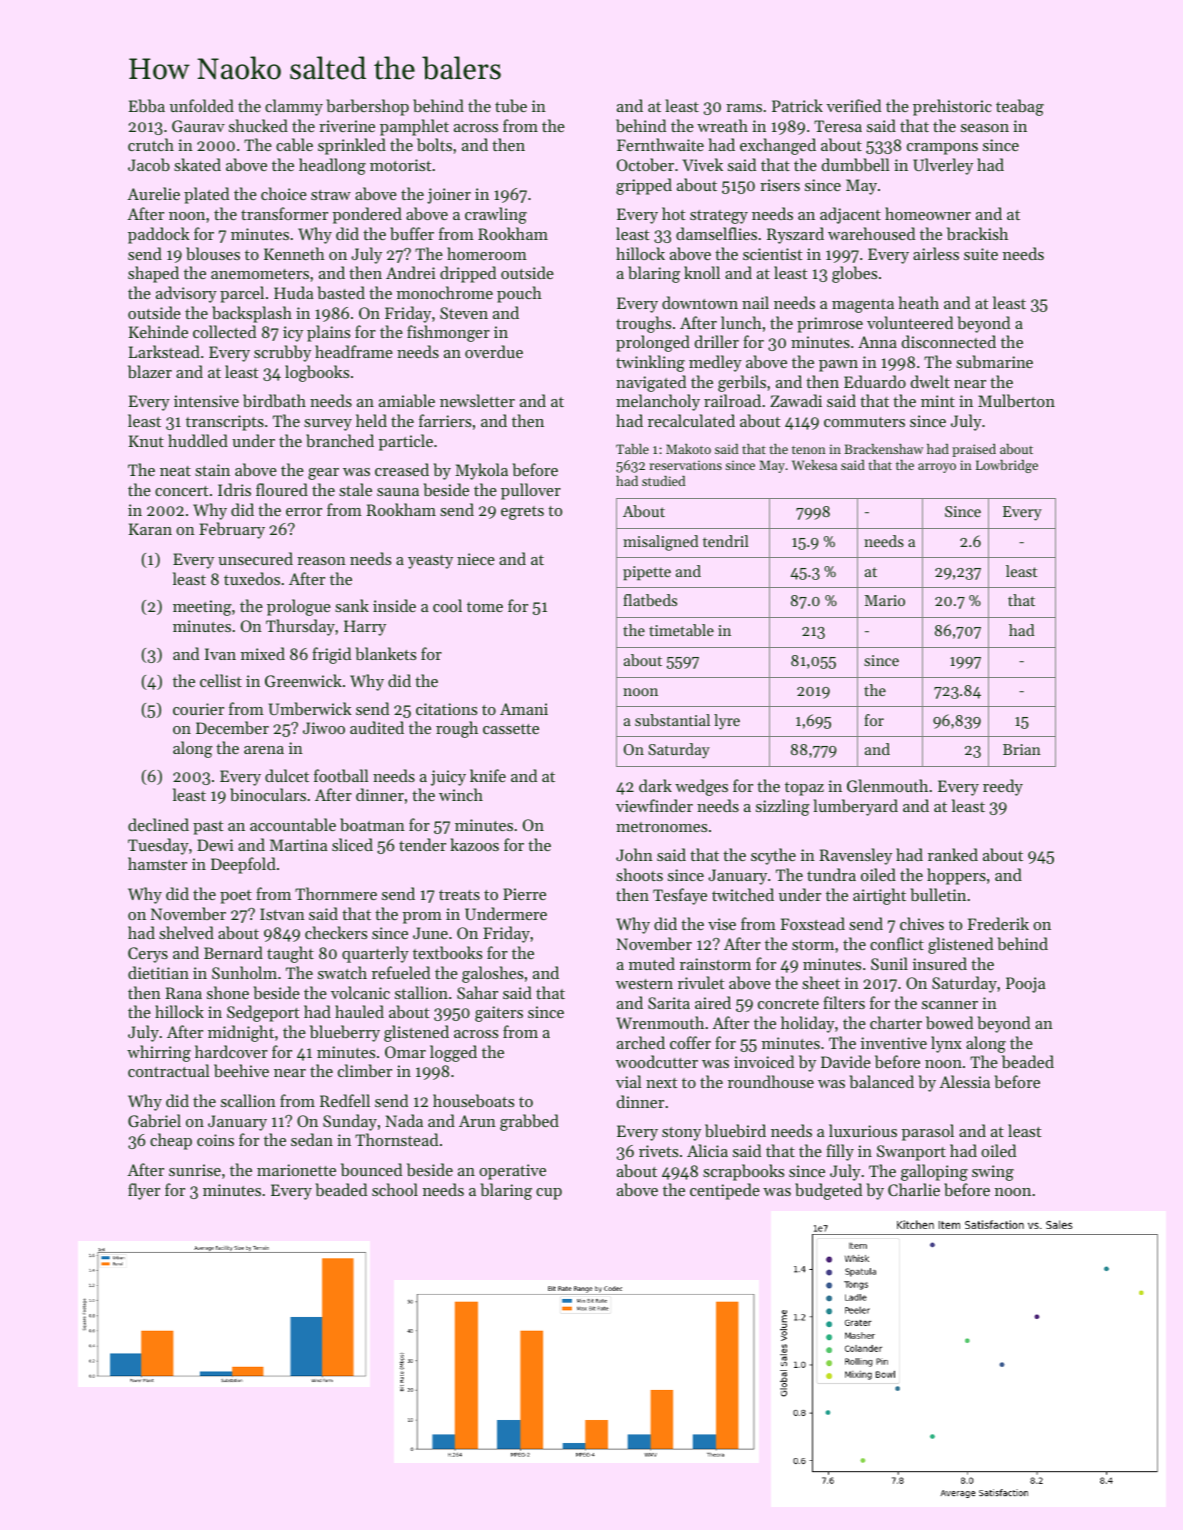 The height and width of the screenshot is (1530, 1183). I want to click on wedges, so click(701, 787).
